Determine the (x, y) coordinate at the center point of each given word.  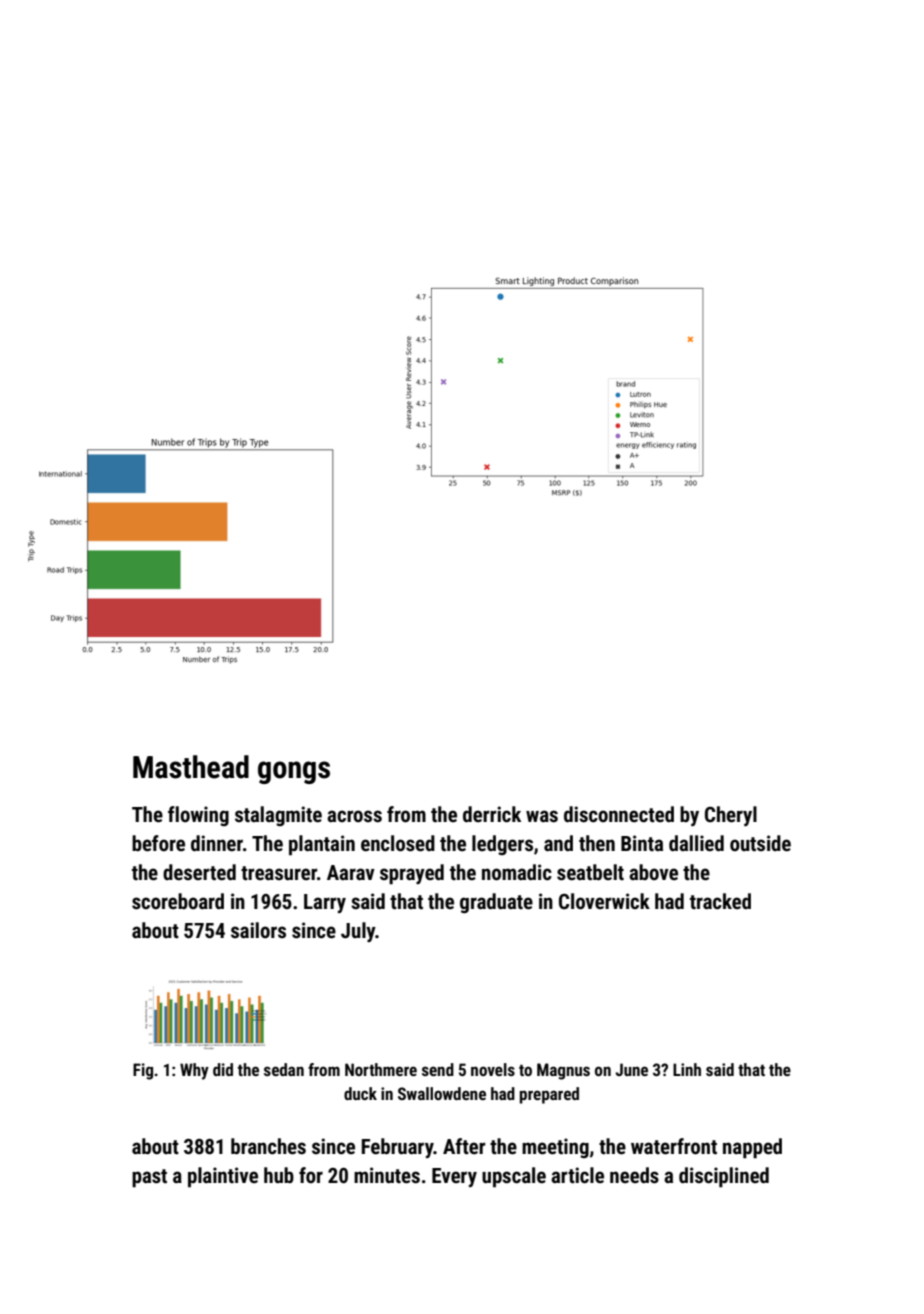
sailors (258, 930)
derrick (492, 814)
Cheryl (731, 816)
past (149, 1178)
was (542, 816)
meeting (555, 1148)
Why (194, 1071)
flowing (198, 816)
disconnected (619, 814)
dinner (217, 843)
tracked (720, 901)
